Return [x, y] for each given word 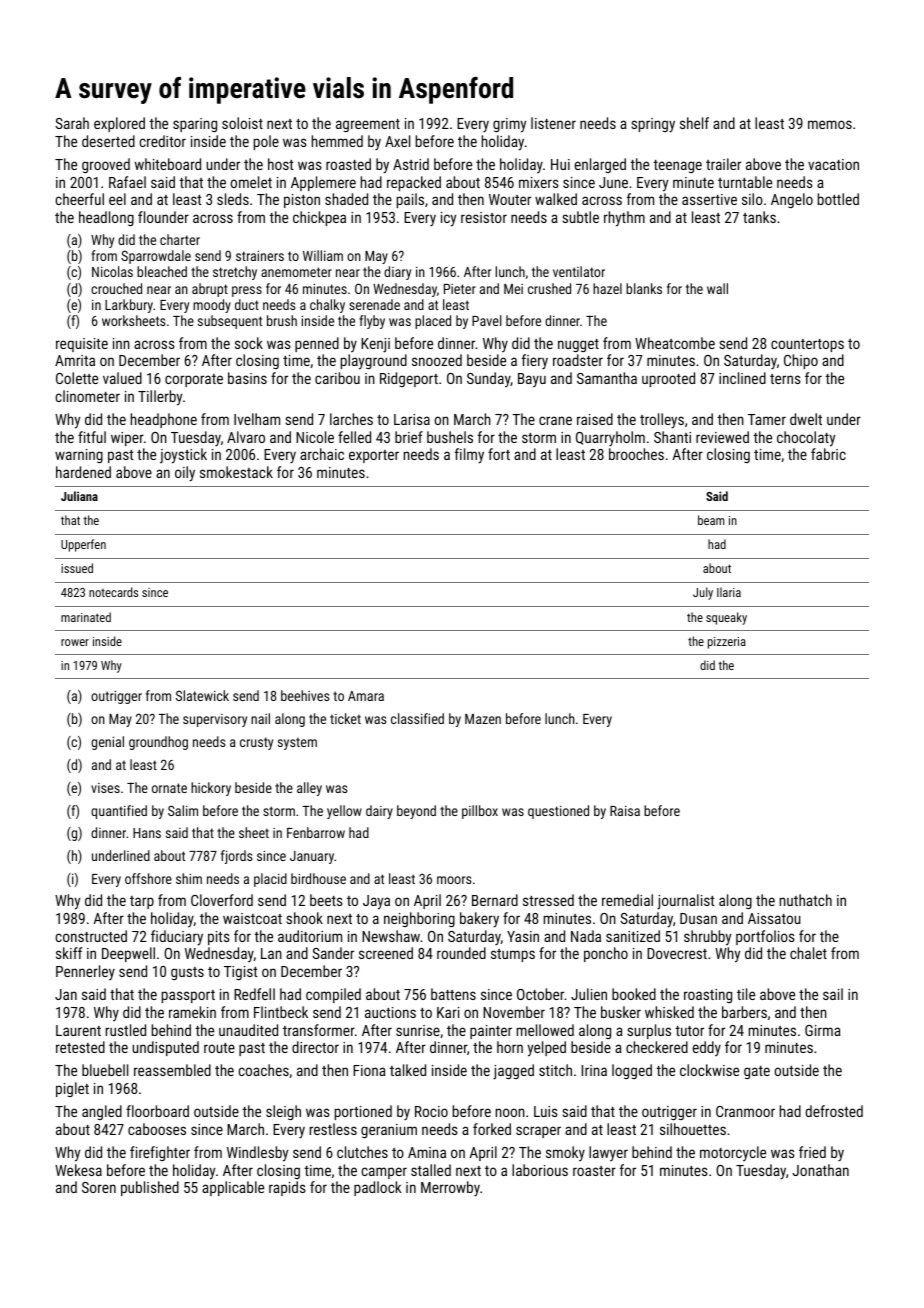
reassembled [172, 1070]
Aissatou [774, 918]
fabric [828, 454]
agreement [368, 125]
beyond [416, 812]
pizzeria [727, 643]
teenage [677, 166]
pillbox [480, 812]
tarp [142, 902]
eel [117, 199]
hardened [83, 472]
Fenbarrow [316, 832]
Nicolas [112, 271]
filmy [469, 456]
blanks [644, 288]
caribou [337, 378]
